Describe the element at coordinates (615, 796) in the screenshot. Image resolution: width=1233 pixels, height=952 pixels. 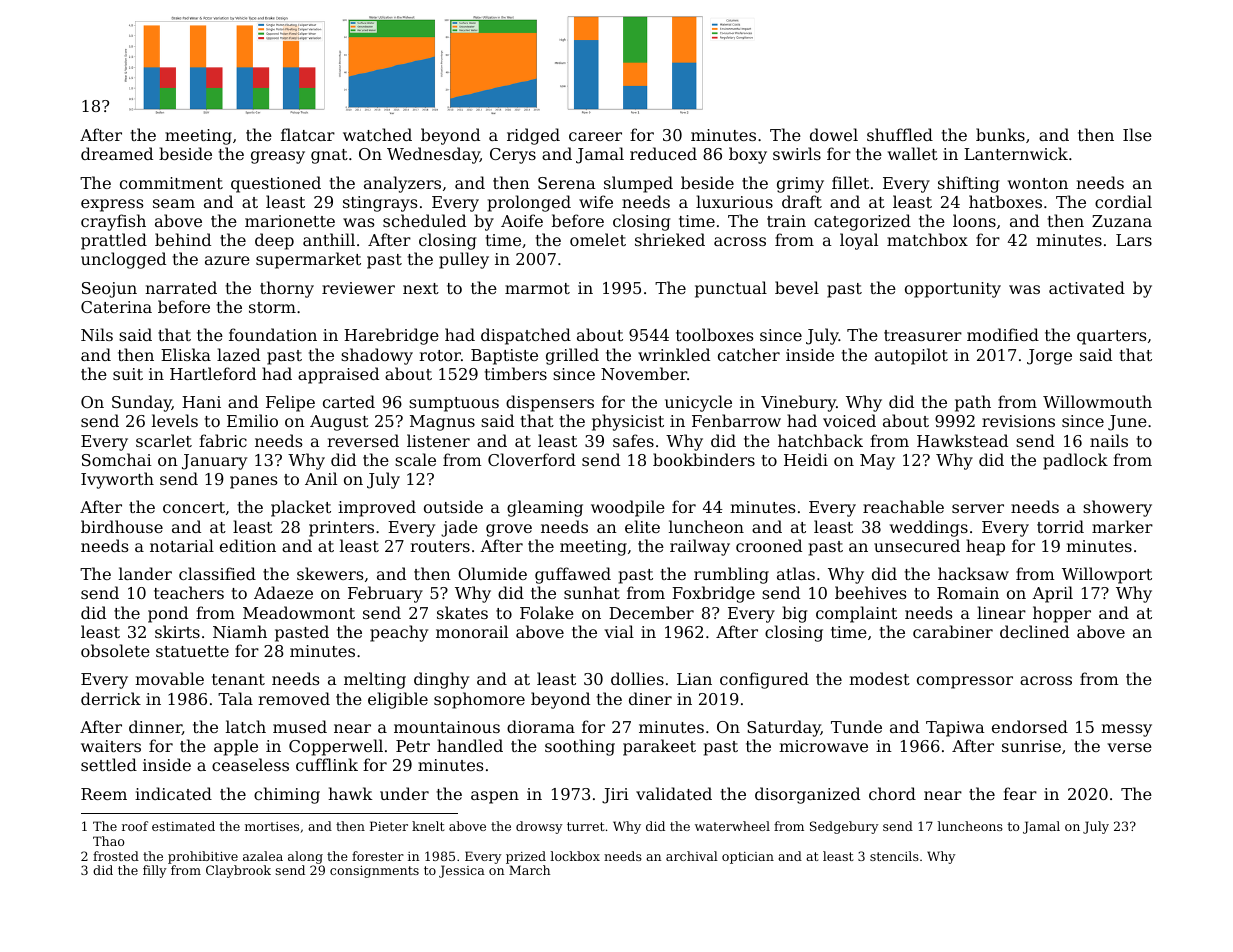
I see `Jiri` at that location.
